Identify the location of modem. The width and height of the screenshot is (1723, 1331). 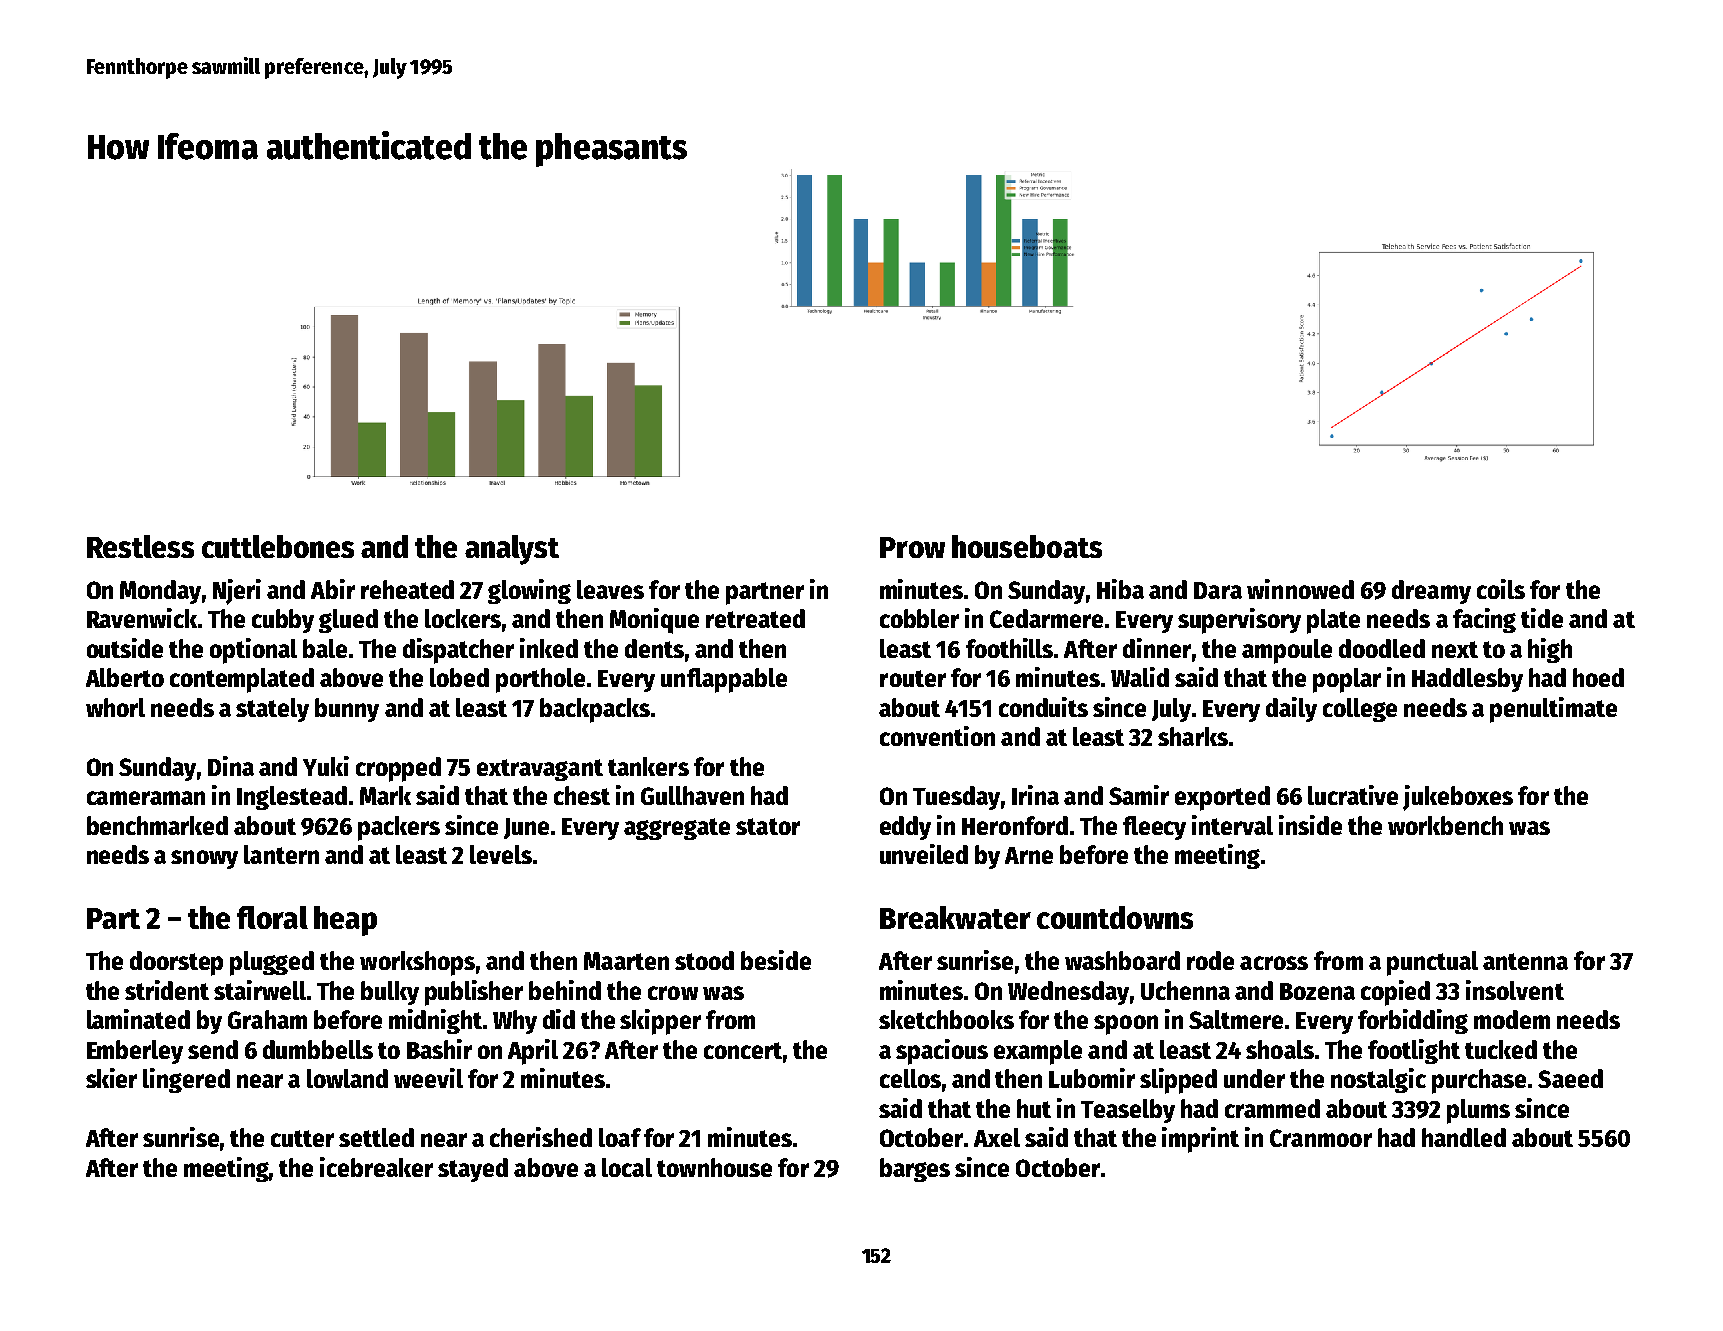
(1512, 1019).
